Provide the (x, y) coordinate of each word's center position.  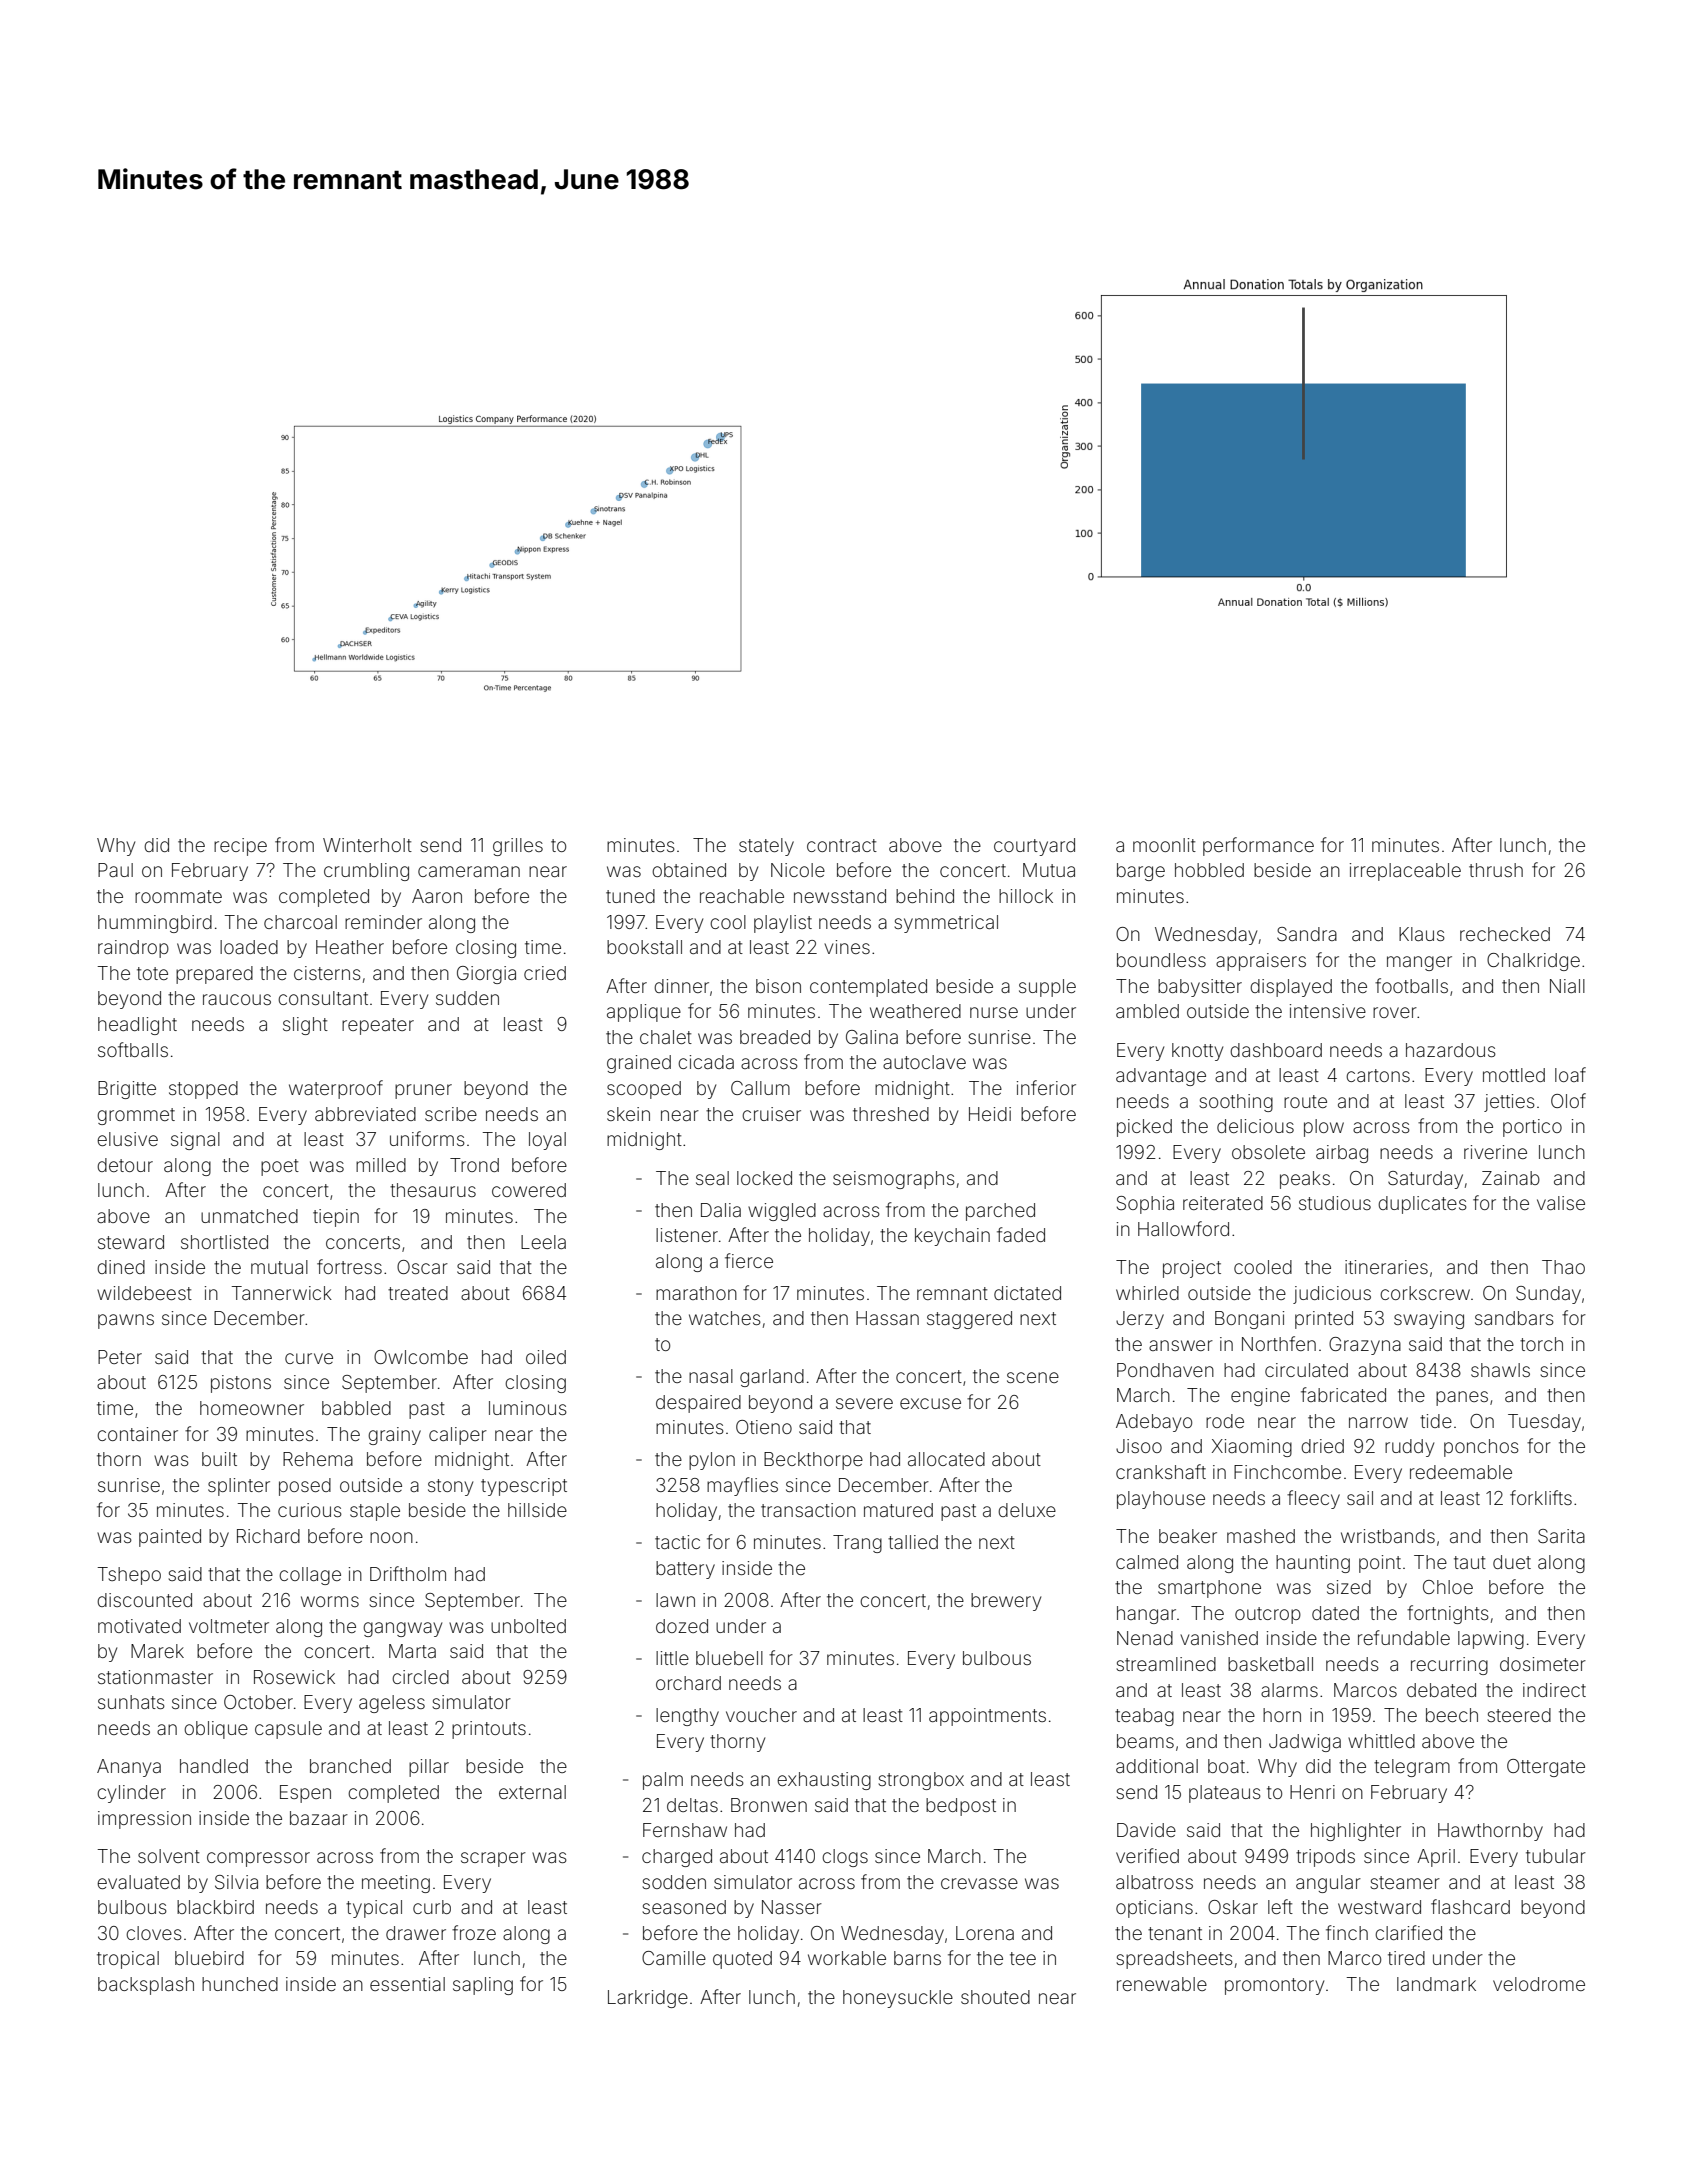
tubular (1556, 1856)
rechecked (1505, 934)
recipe (240, 847)
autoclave (924, 1062)
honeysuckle (898, 1999)
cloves (154, 1933)
